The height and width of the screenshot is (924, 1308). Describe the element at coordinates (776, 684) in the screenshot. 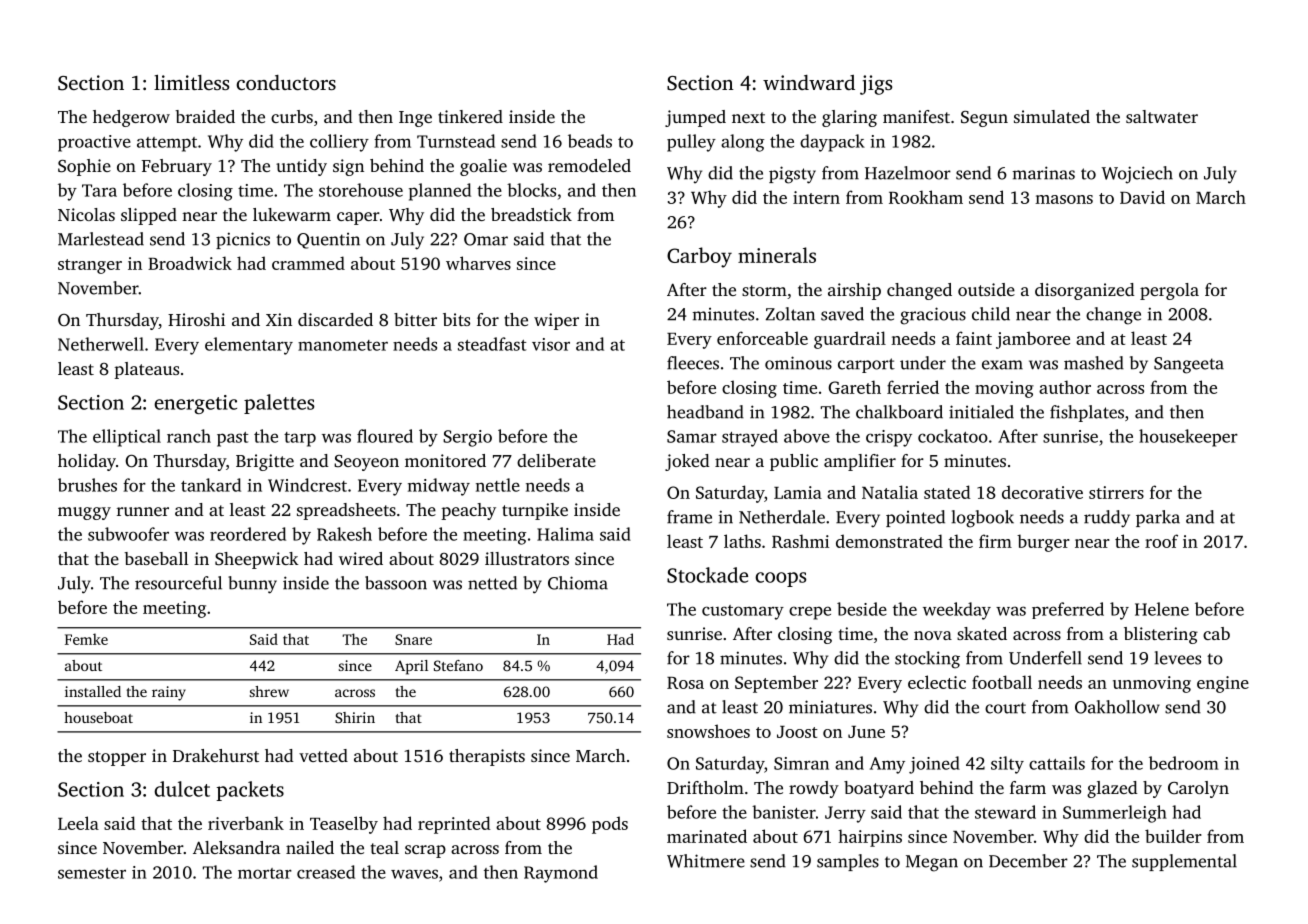

I see `September` at that location.
